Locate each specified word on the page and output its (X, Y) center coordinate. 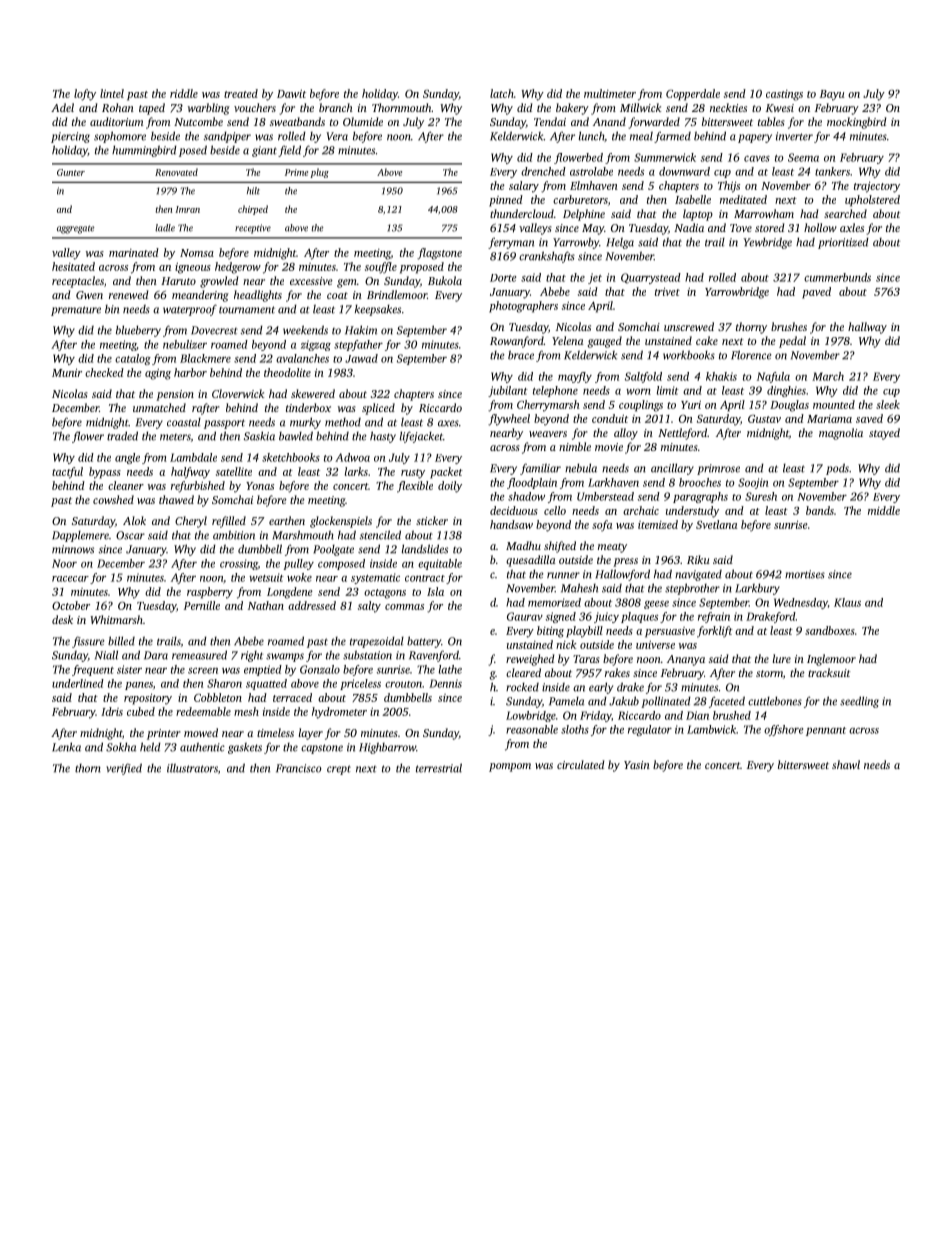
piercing (70, 137)
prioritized (843, 243)
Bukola (445, 280)
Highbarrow (387, 748)
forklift (715, 632)
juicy (606, 617)
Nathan (266, 605)
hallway (867, 328)
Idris (112, 711)
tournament (247, 310)
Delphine (584, 215)
